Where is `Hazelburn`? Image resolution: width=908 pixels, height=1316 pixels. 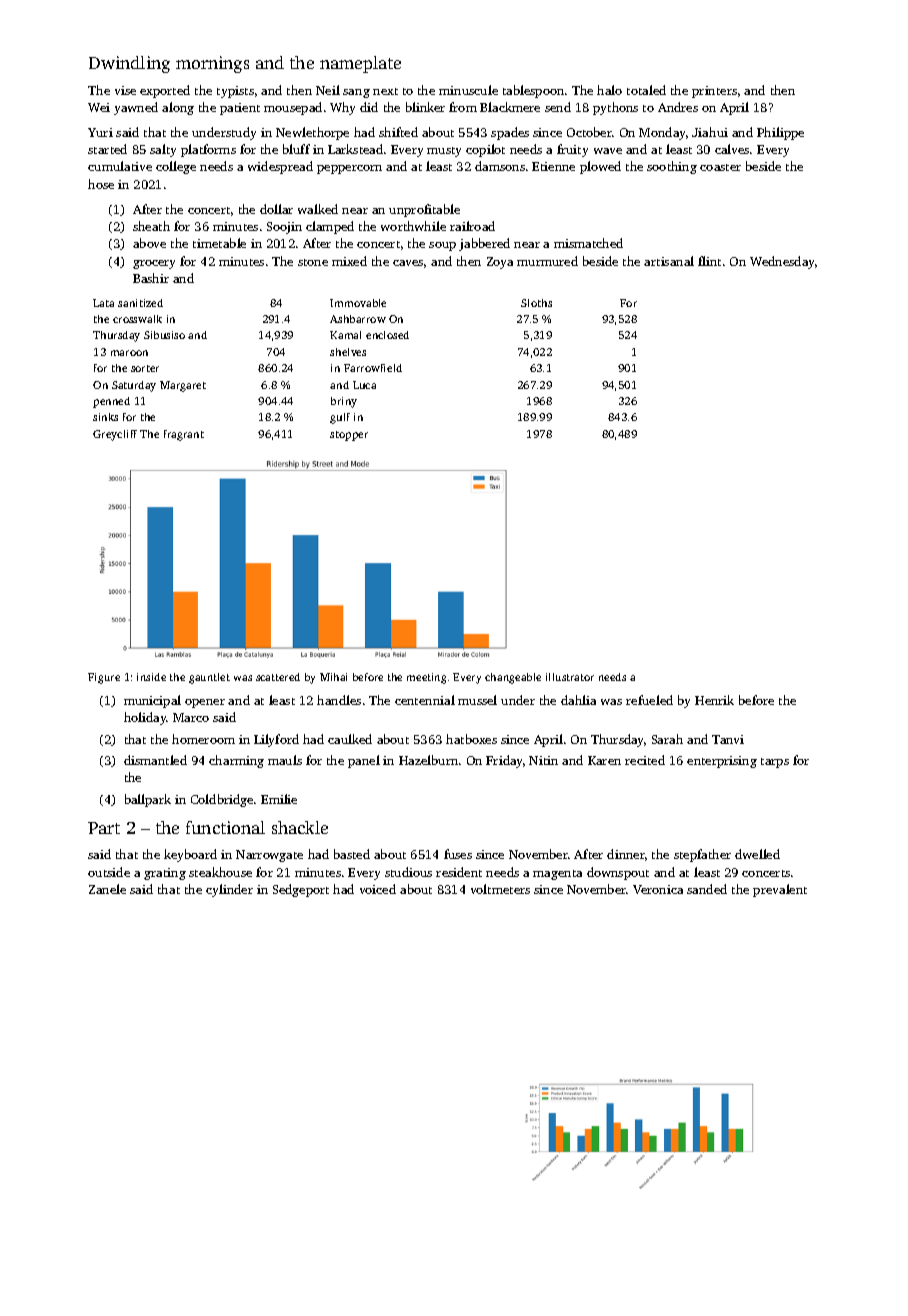
Hazelburn is located at coordinates (428, 760).
